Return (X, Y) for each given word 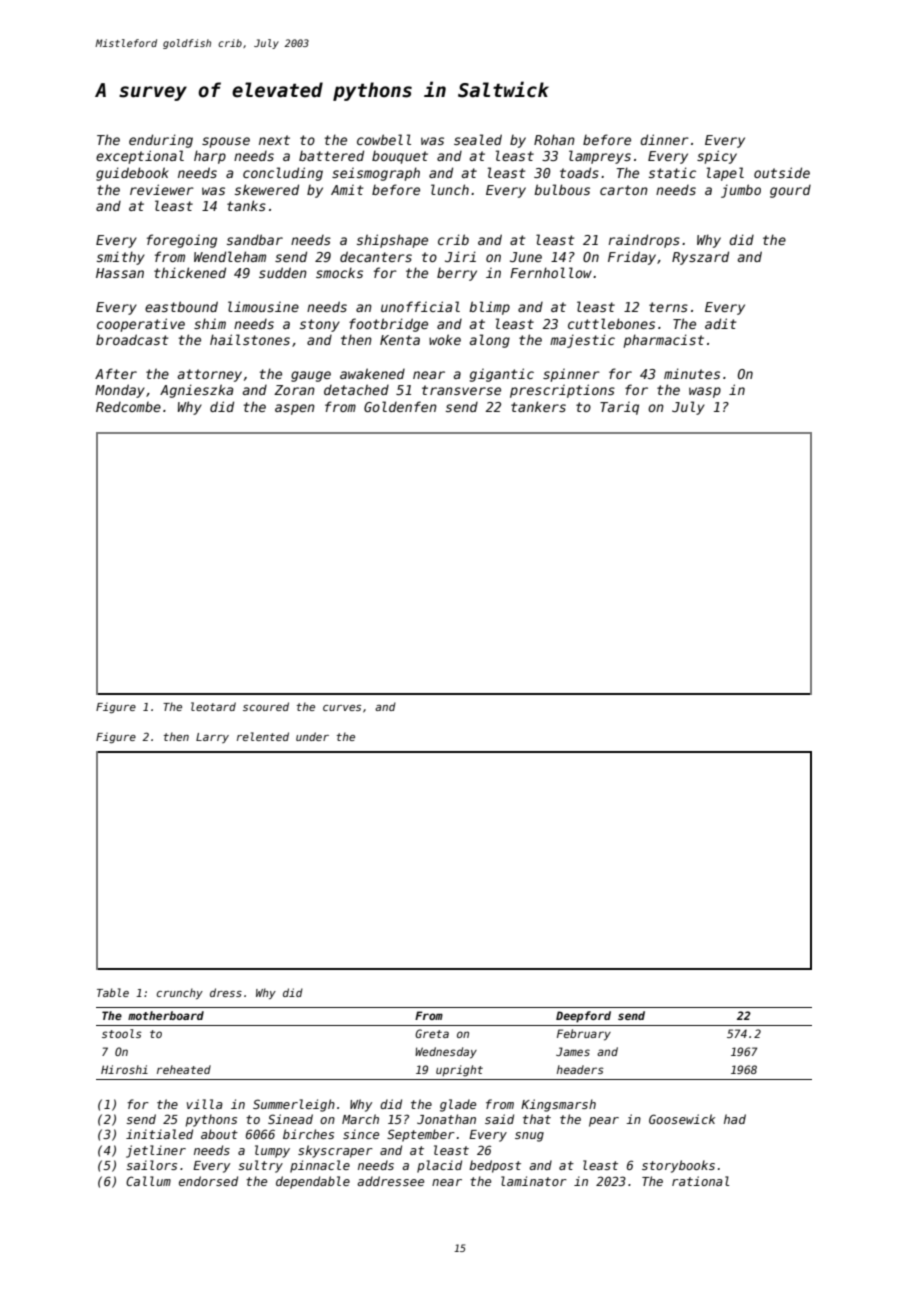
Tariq (619, 408)
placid (439, 1166)
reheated (184, 1069)
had (735, 1119)
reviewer (162, 189)
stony (320, 325)
